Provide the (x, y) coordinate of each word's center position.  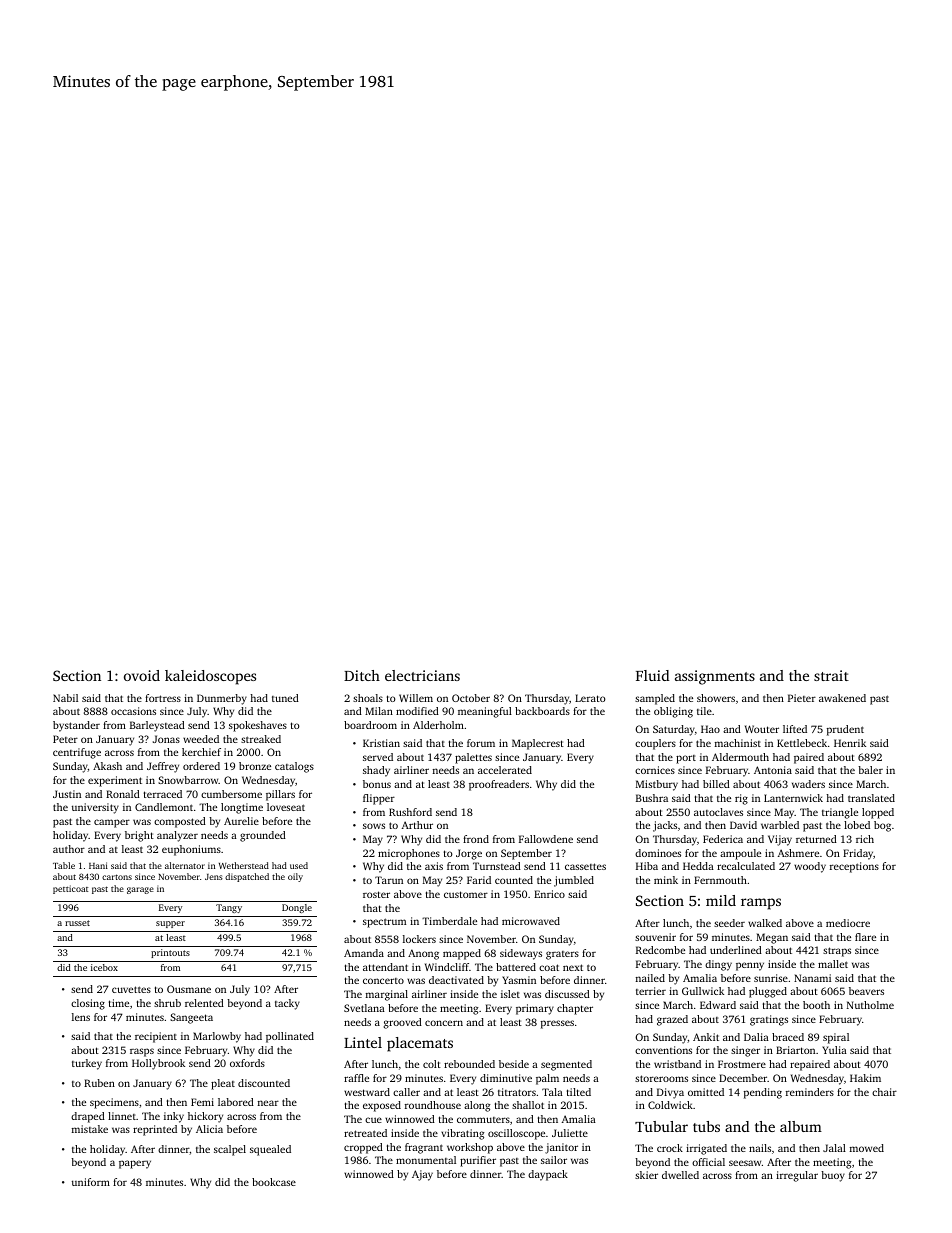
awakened (842, 698)
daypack (548, 1175)
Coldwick (670, 1105)
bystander (76, 726)
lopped (878, 813)
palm (547, 1079)
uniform (91, 1182)
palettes (473, 758)
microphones (409, 854)
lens (81, 1017)
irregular (797, 1176)
